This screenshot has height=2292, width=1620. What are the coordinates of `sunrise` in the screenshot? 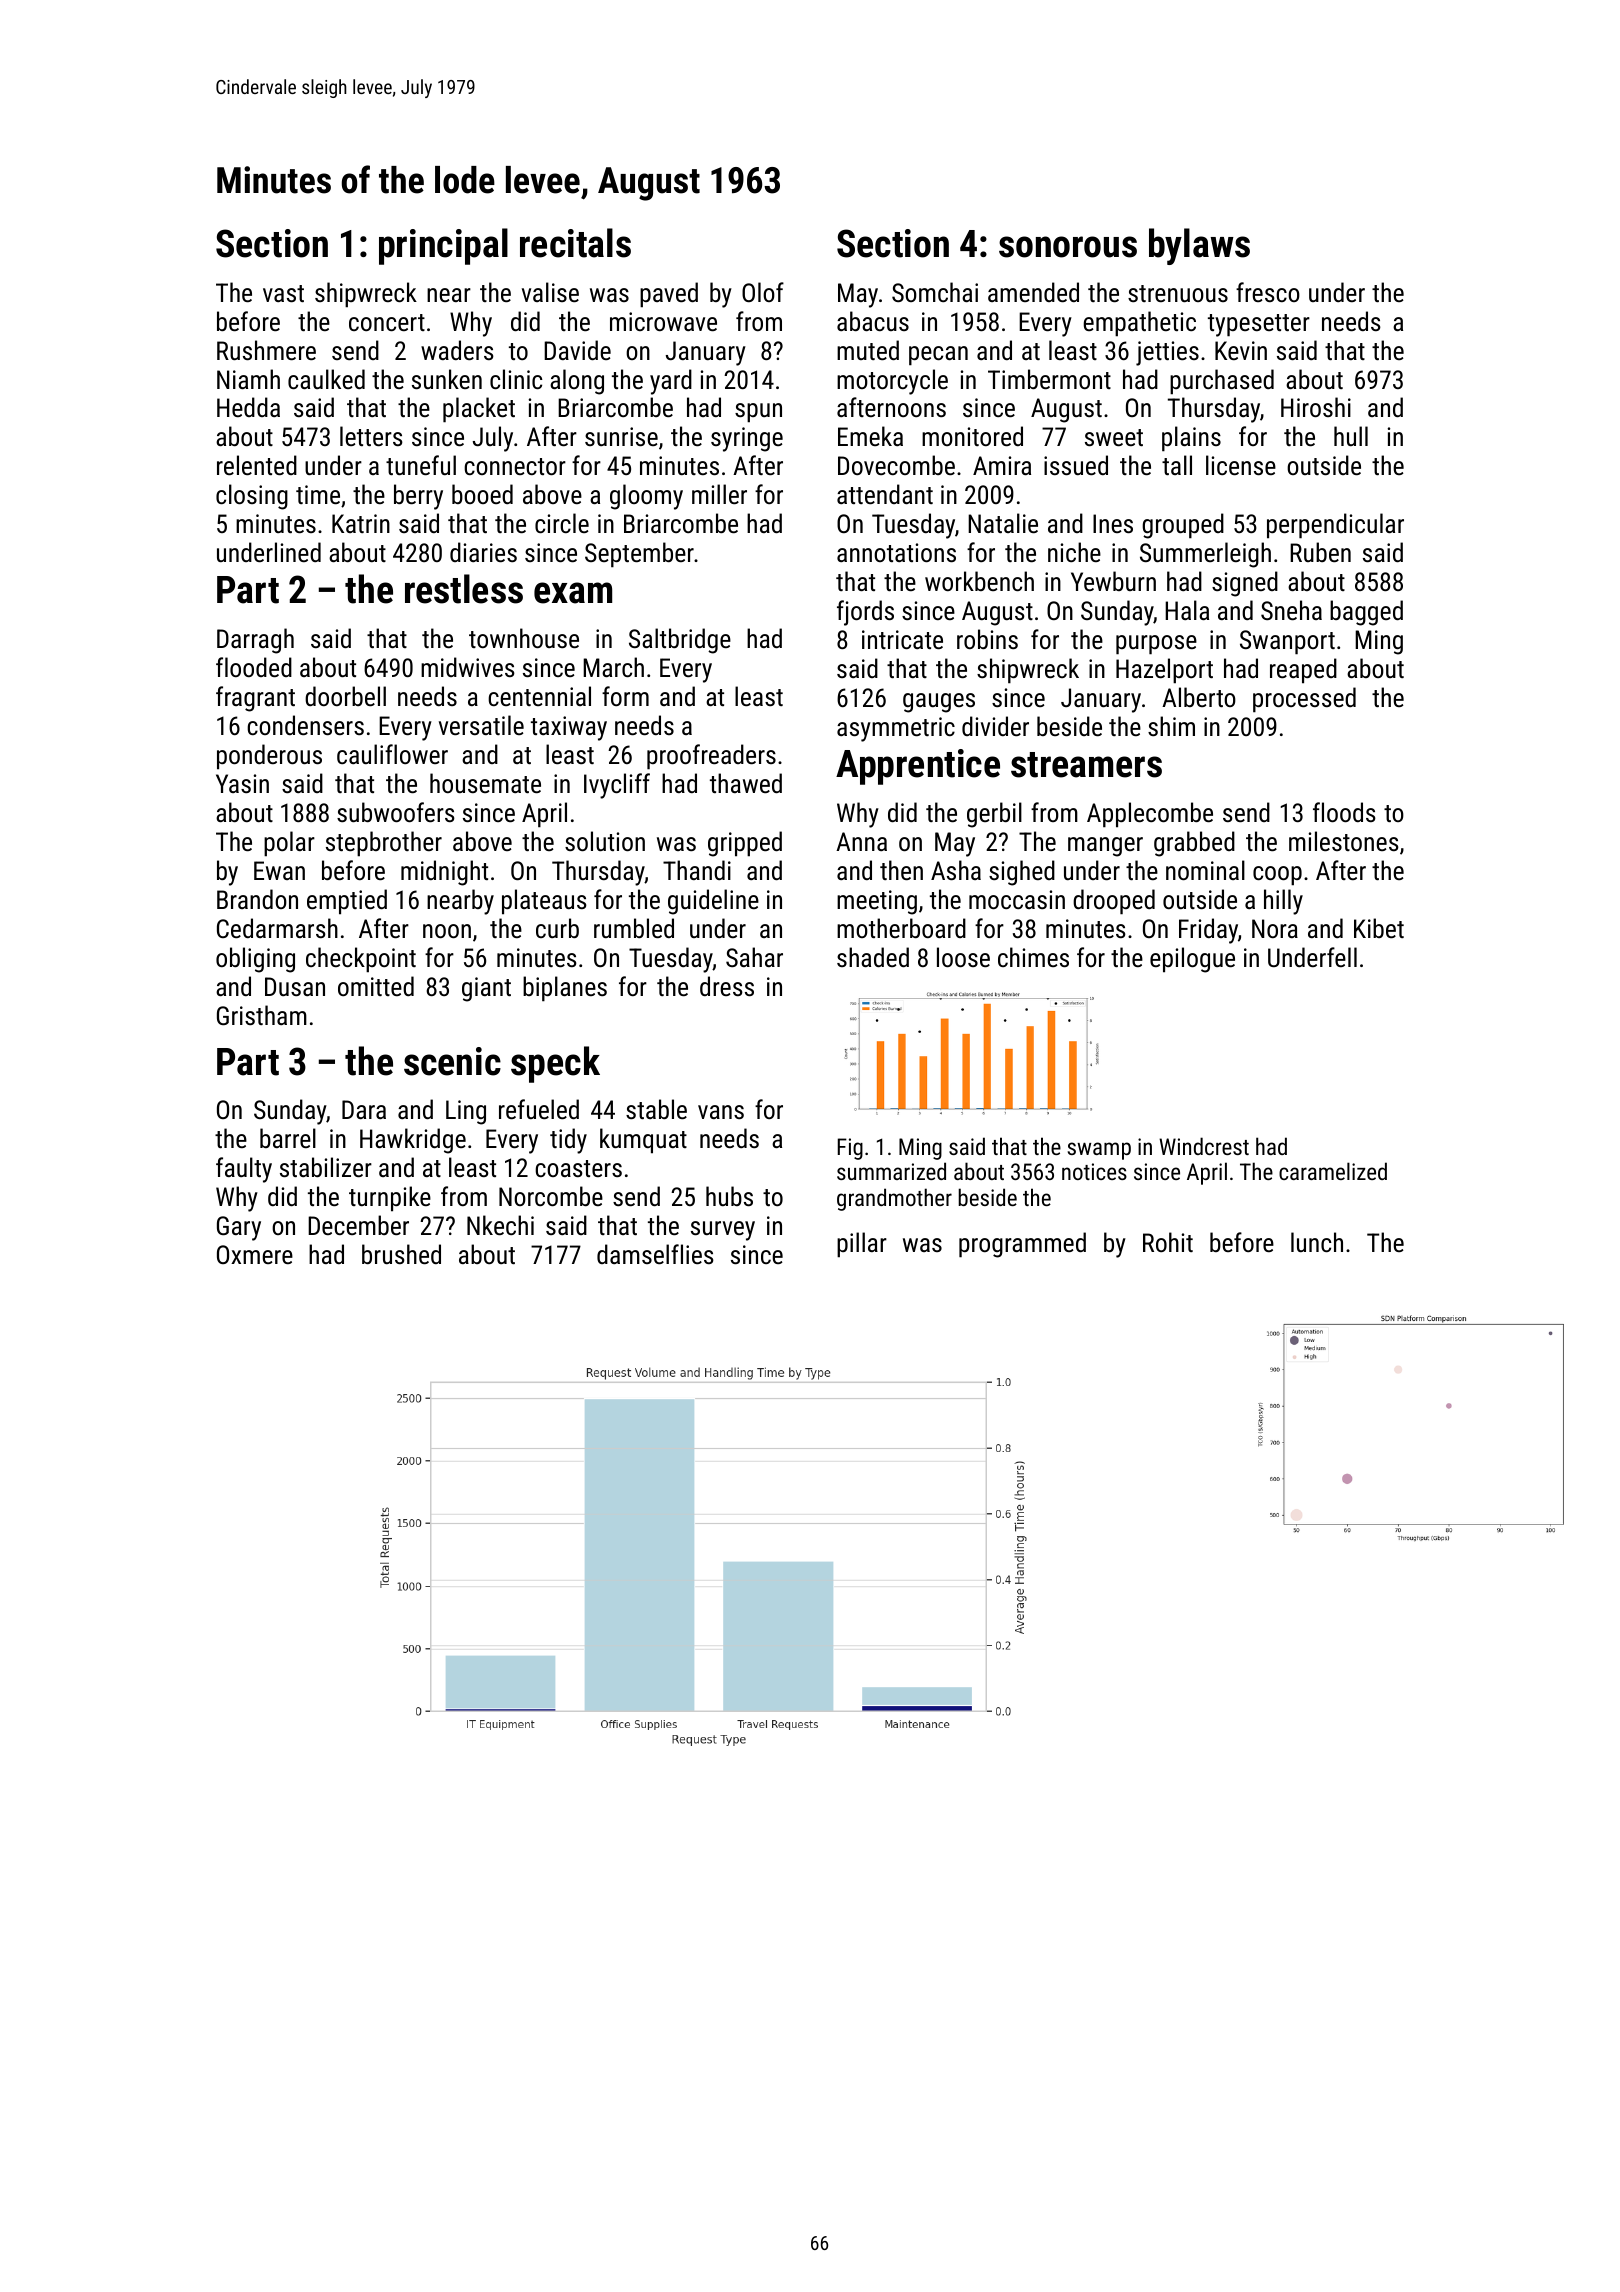 It's located at (621, 436).
